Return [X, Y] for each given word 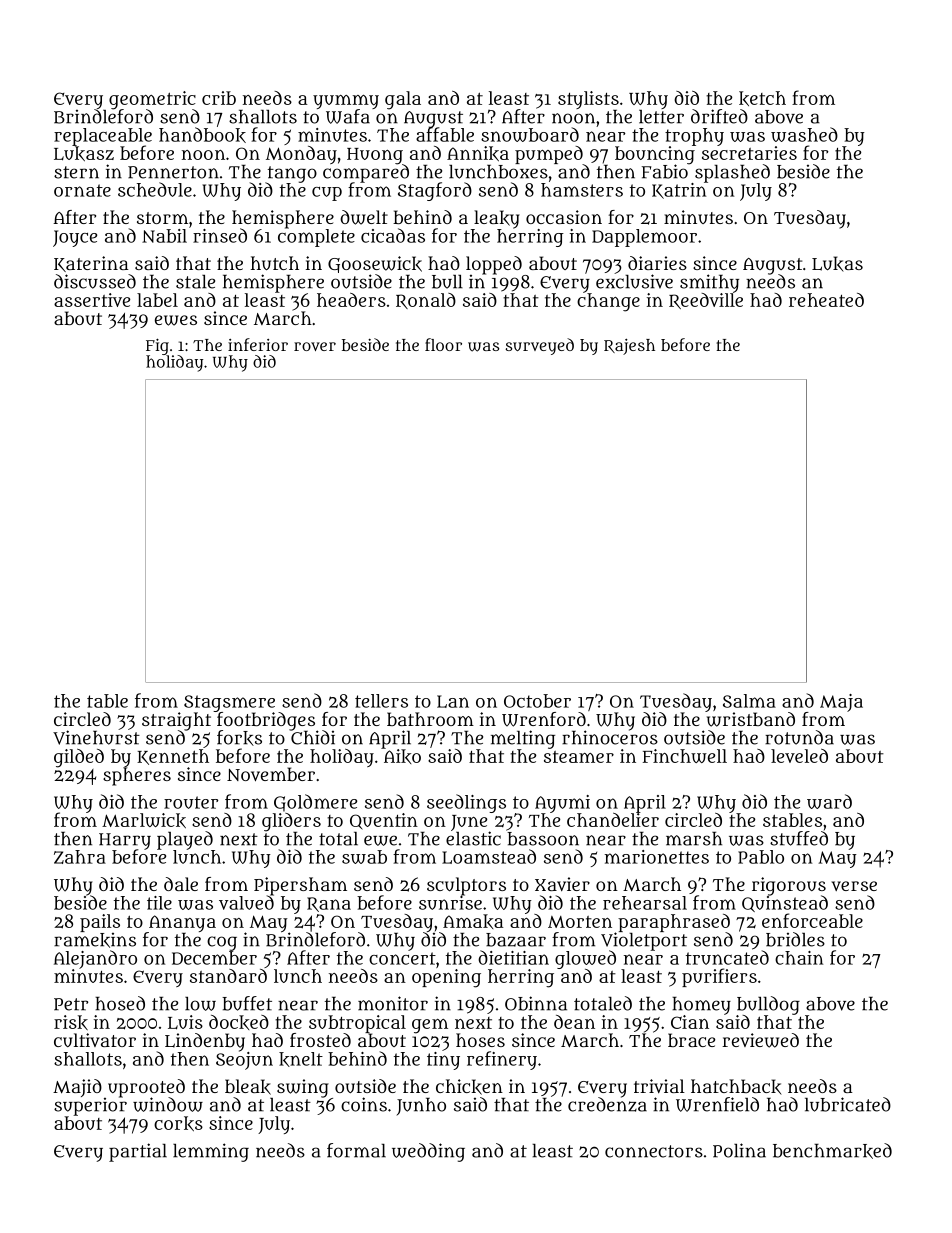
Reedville [706, 301]
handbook [202, 135]
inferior [258, 344]
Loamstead [489, 856]
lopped [494, 265]
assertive [92, 300]
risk [71, 1022]
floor [443, 344]
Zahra [80, 857]
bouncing [655, 155]
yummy [346, 102]
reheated [826, 300]
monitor [393, 1003]
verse [854, 886]
